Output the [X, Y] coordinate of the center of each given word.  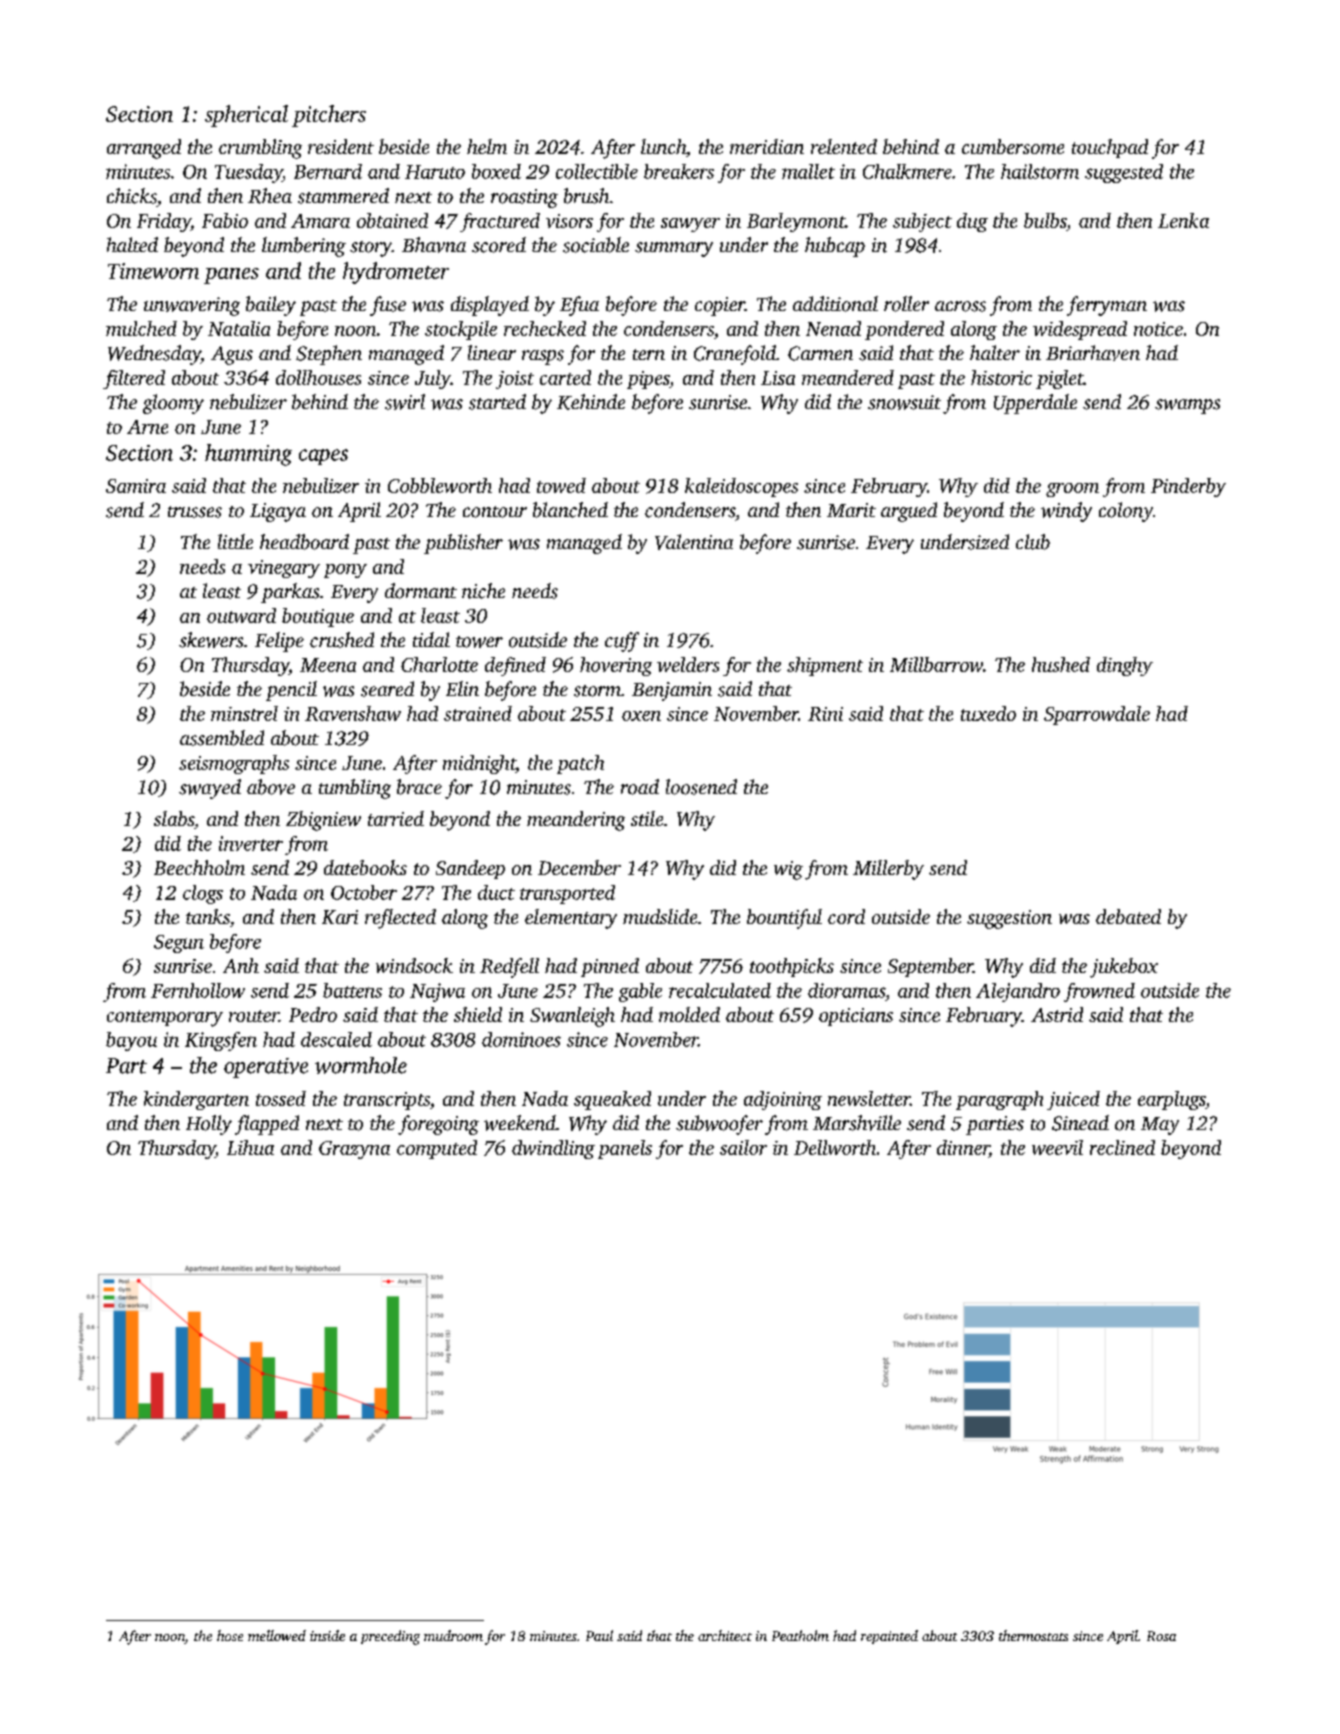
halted [132, 244]
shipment [825, 666]
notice [1158, 329]
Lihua [250, 1147]
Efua [579, 306]
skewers [211, 640]
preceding [390, 1637]
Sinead [1080, 1123]
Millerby [888, 870]
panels [625, 1149]
